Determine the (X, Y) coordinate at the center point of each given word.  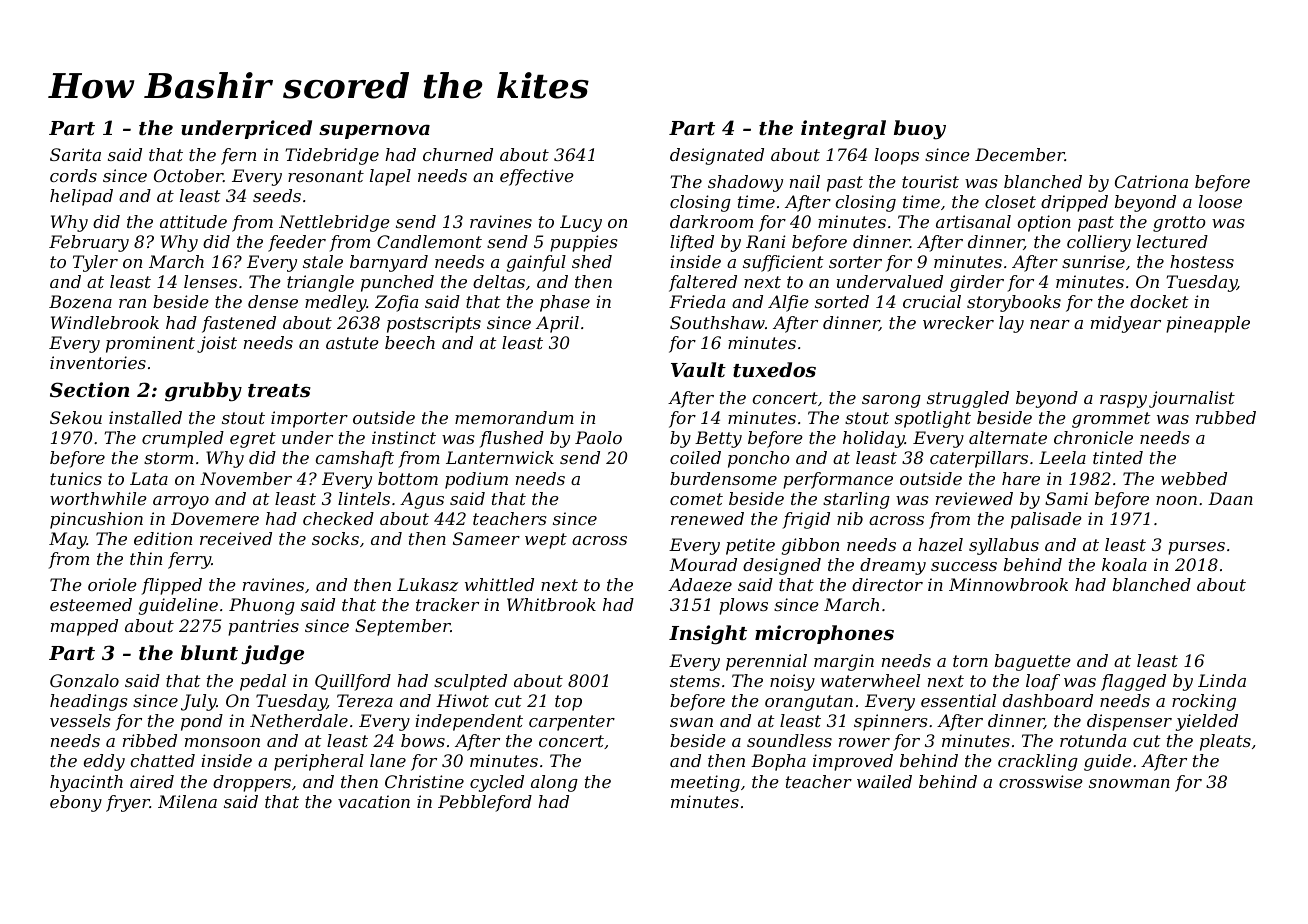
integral (843, 130)
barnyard (389, 263)
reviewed (974, 498)
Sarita (75, 154)
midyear (1126, 324)
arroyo (181, 502)
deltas (499, 281)
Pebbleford (485, 803)
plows (743, 606)
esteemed (91, 604)
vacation (374, 801)
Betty (718, 439)
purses (1196, 548)
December (1020, 154)
